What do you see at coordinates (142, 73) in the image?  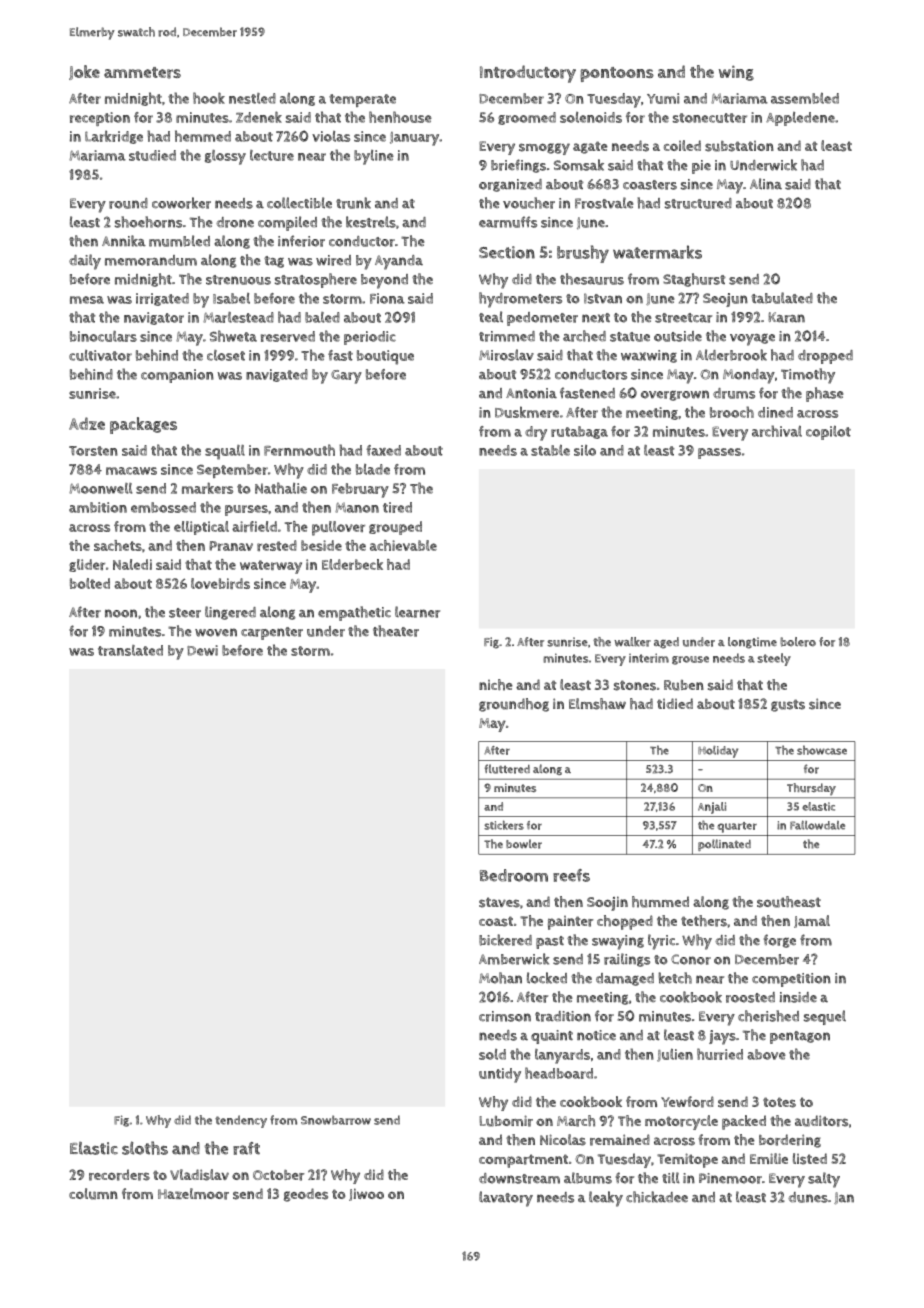 I see `ammeters` at bounding box center [142, 73].
